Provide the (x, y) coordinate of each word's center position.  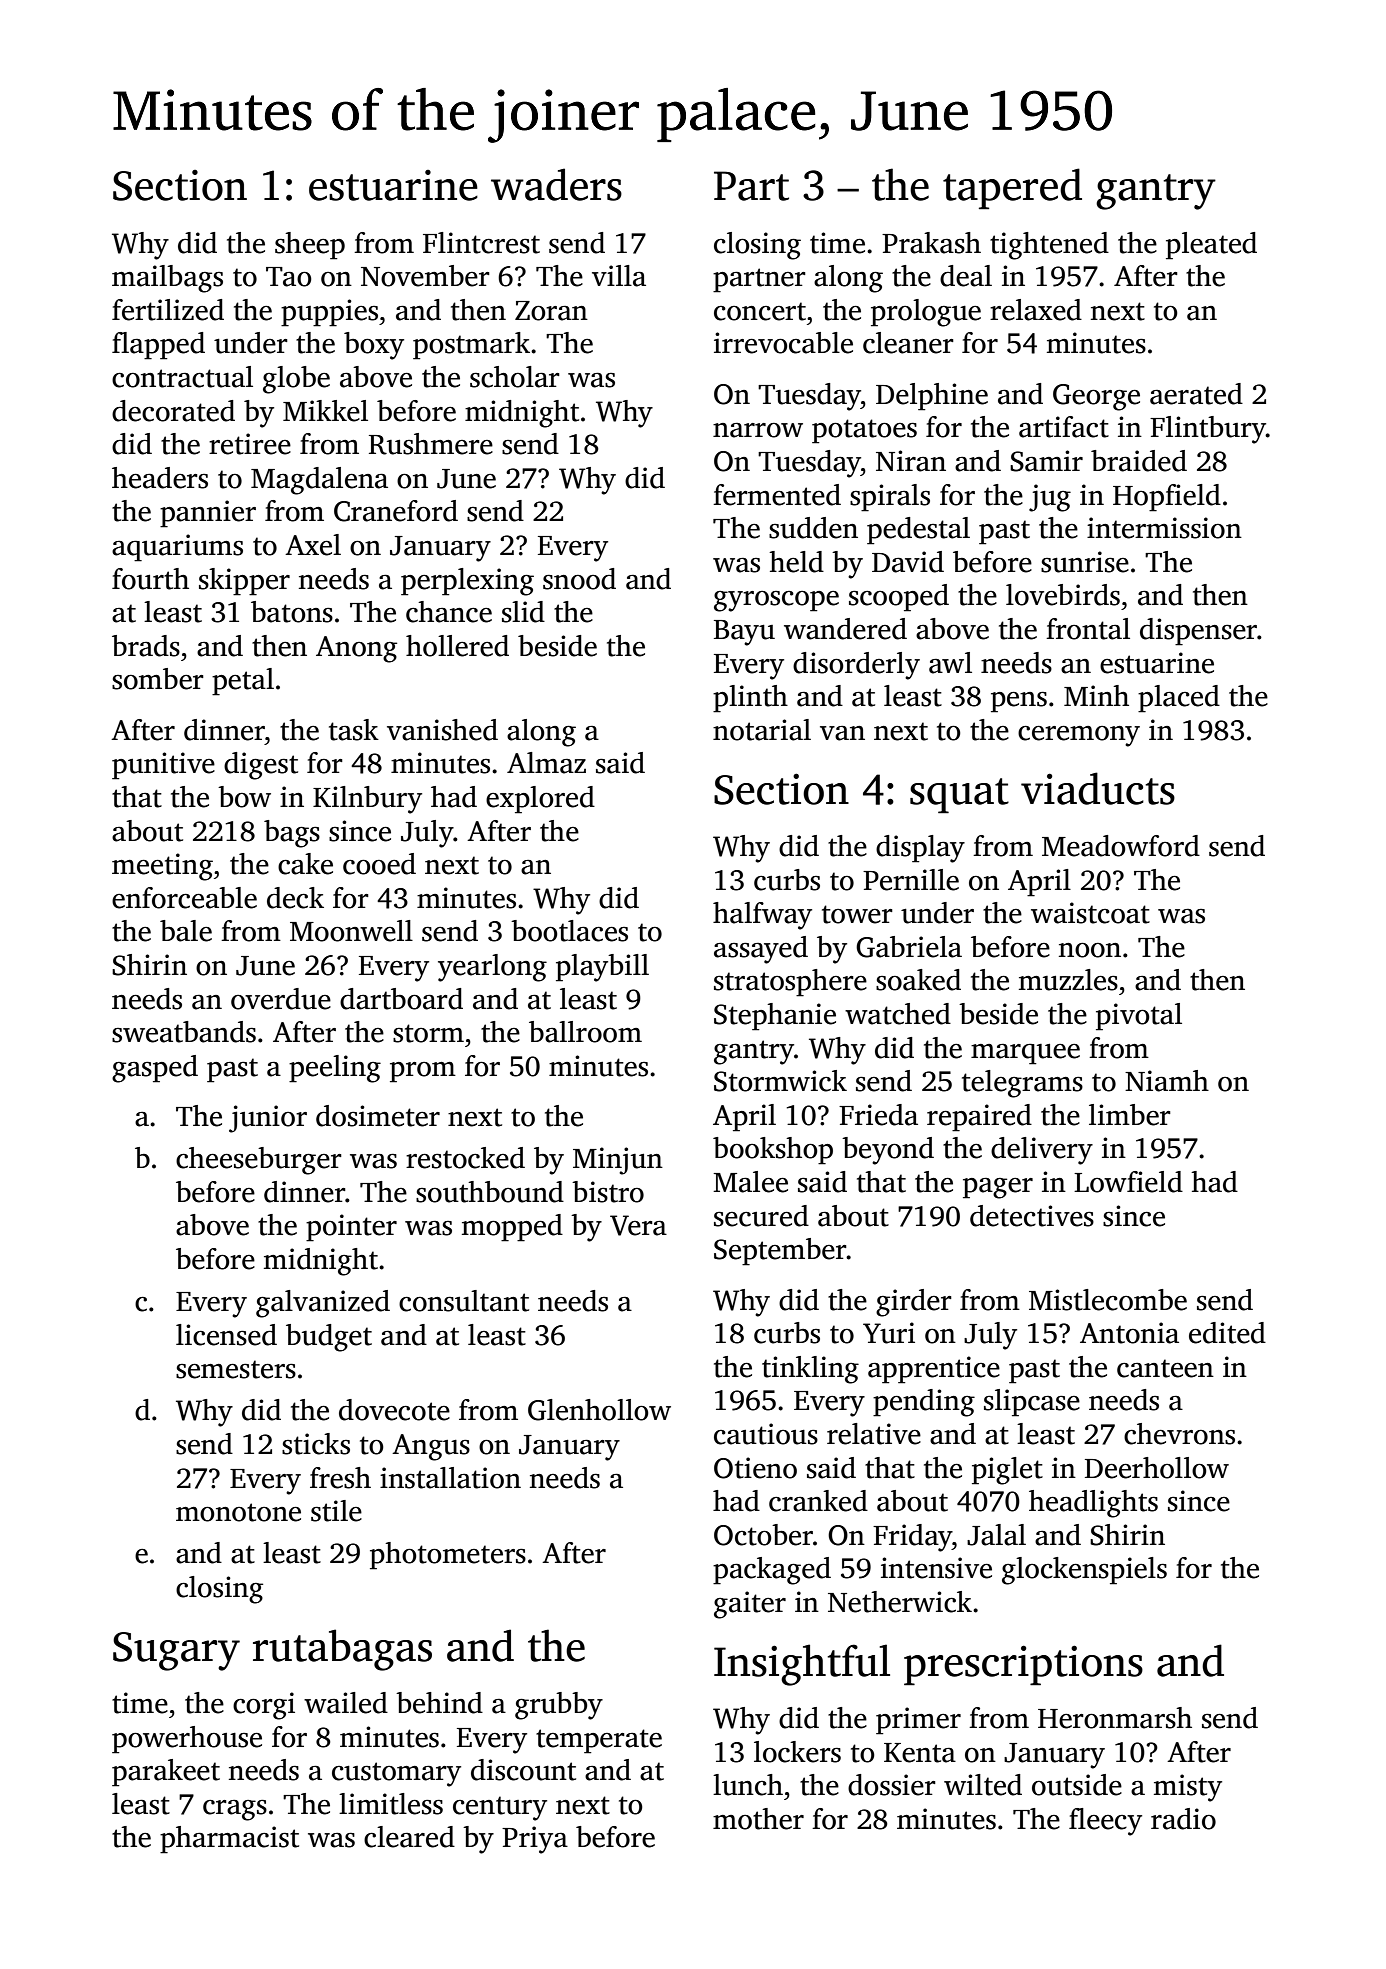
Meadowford (1121, 846)
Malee (750, 1182)
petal (243, 682)
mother (758, 1819)
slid (523, 612)
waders (556, 184)
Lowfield (1128, 1182)
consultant (464, 1301)
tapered (1012, 189)
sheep (310, 246)
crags (235, 1810)
